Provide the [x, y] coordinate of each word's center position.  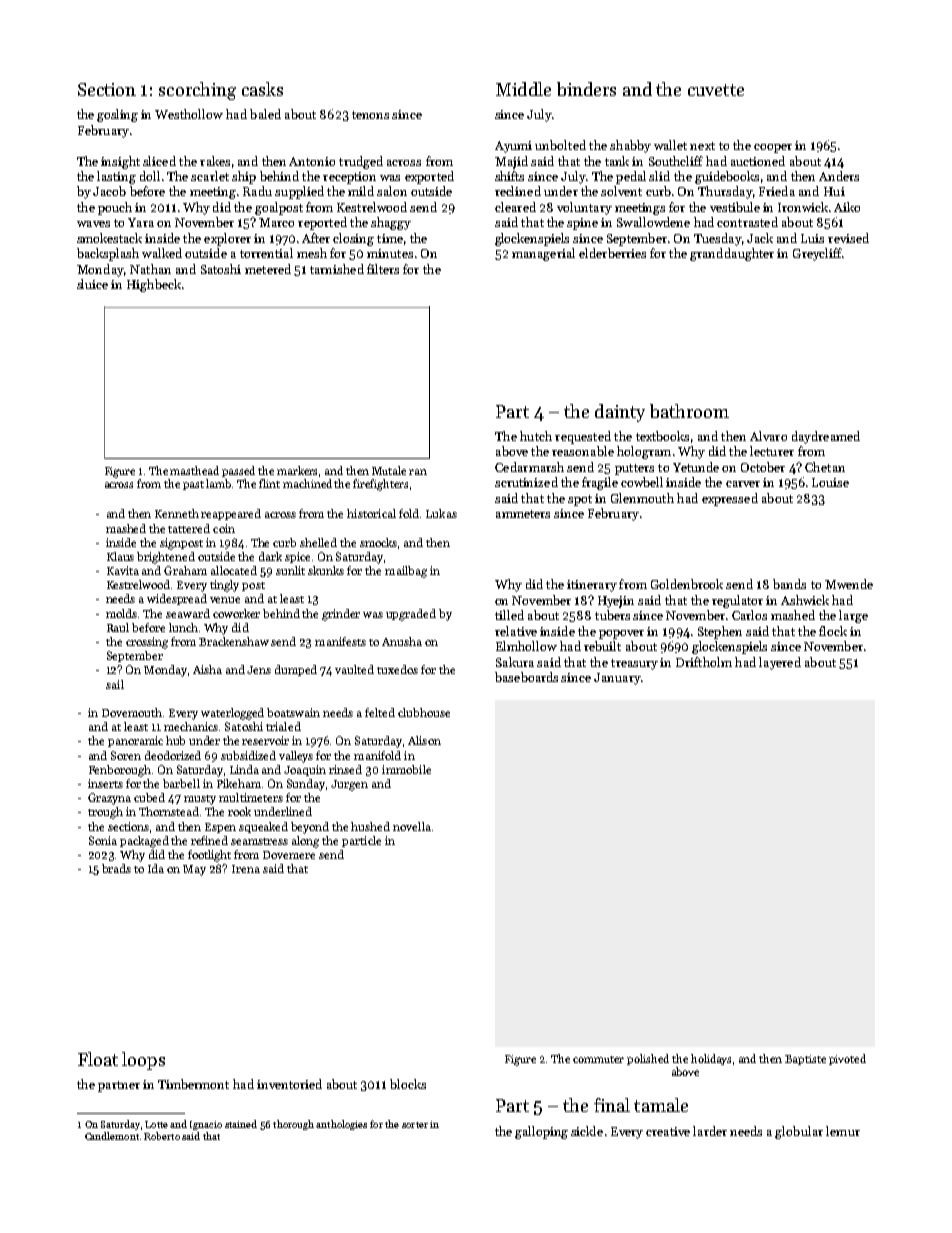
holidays [711, 1059]
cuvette [716, 90]
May [194, 870]
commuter [598, 1059]
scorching [197, 91]
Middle [523, 89]
